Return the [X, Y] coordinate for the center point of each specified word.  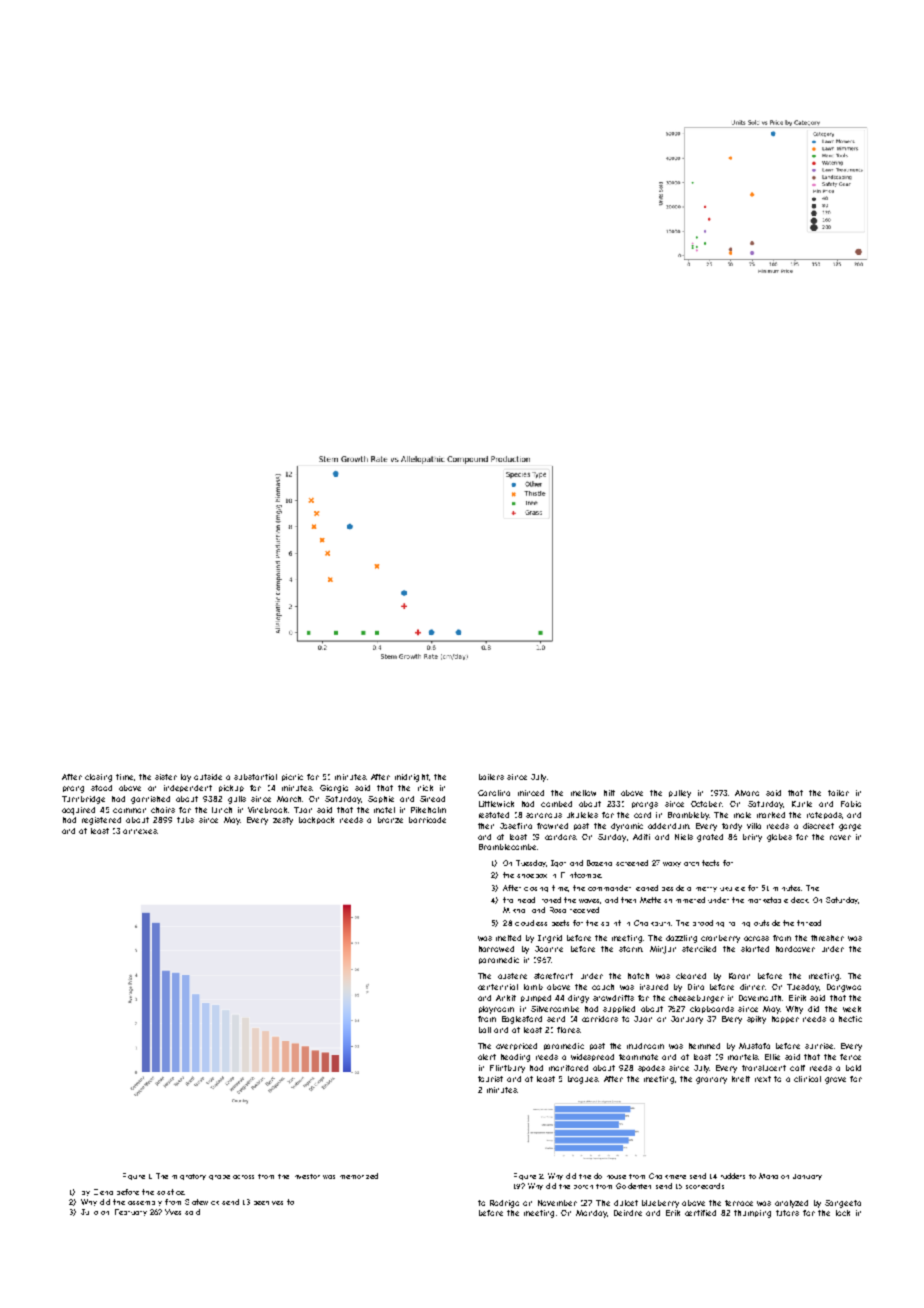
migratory [189, 1177]
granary [711, 1080]
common [129, 810]
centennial [498, 987]
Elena [103, 1192]
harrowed [496, 949]
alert [487, 1057]
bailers [491, 777]
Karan [739, 976]
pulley [680, 794]
